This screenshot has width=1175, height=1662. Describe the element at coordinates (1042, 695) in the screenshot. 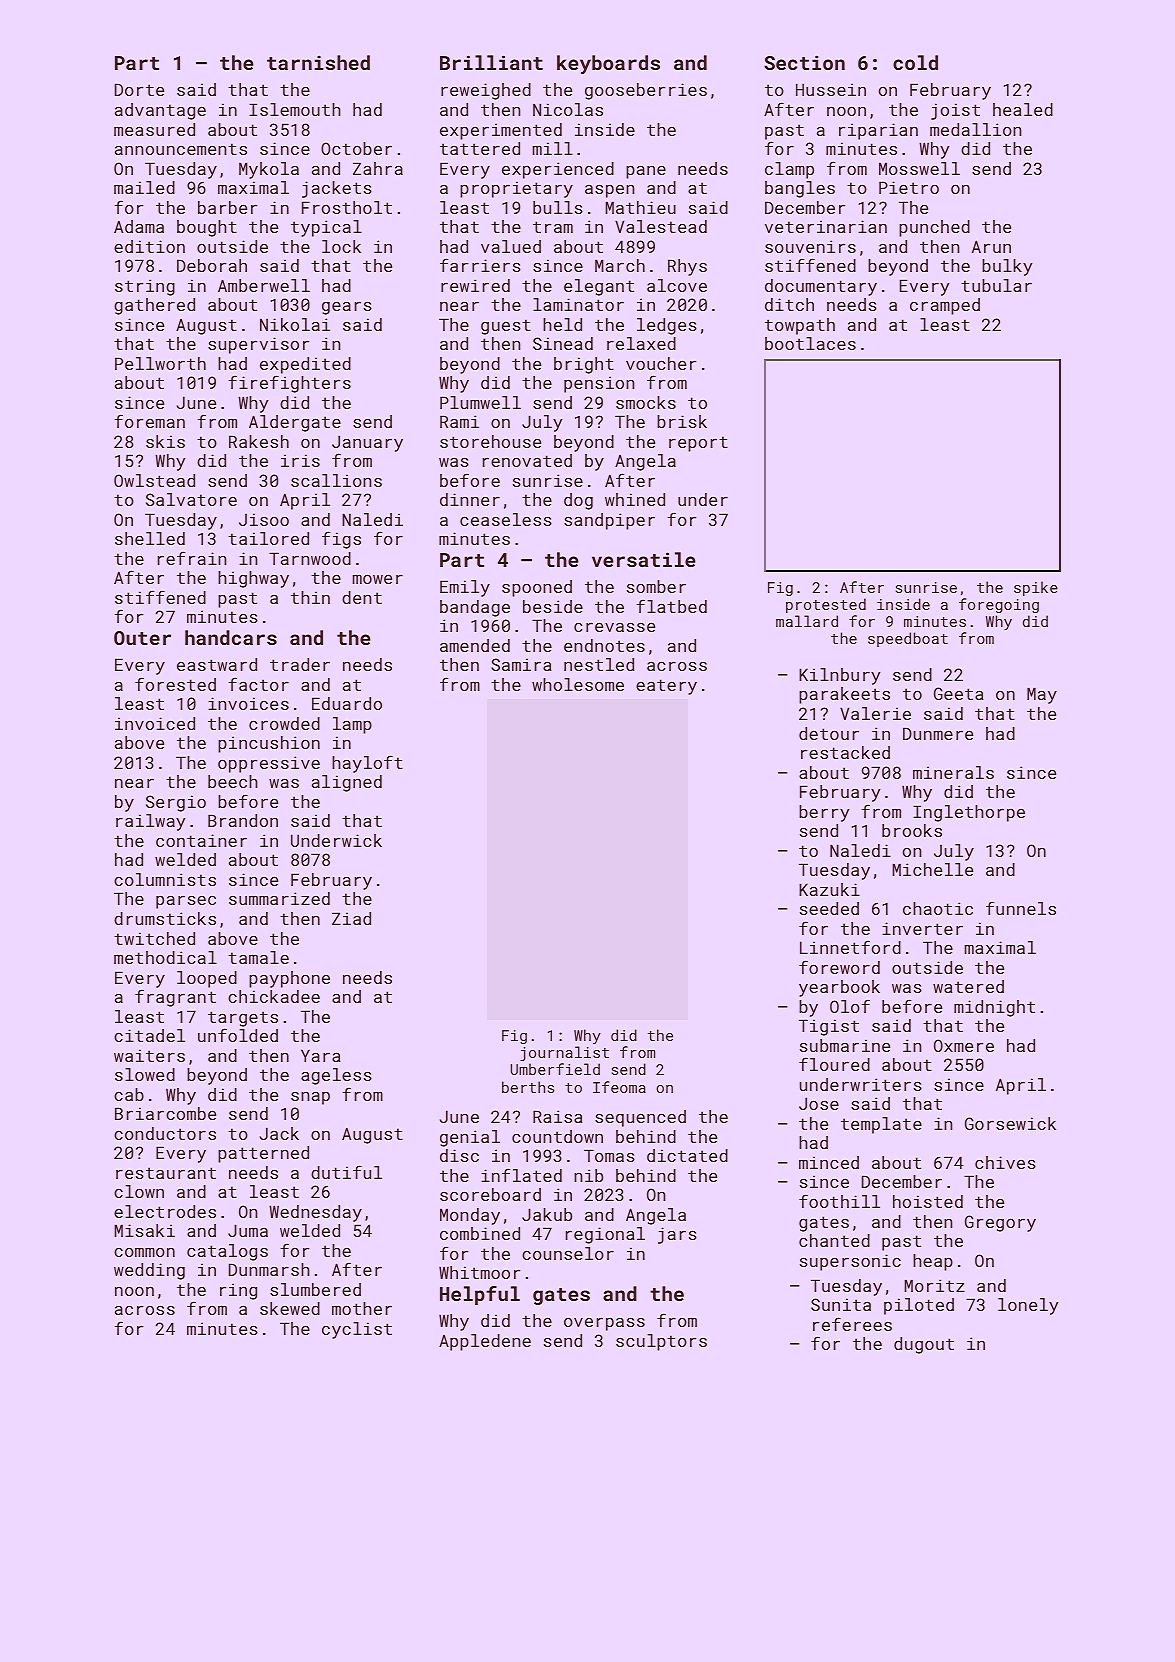

I see `May` at that location.
